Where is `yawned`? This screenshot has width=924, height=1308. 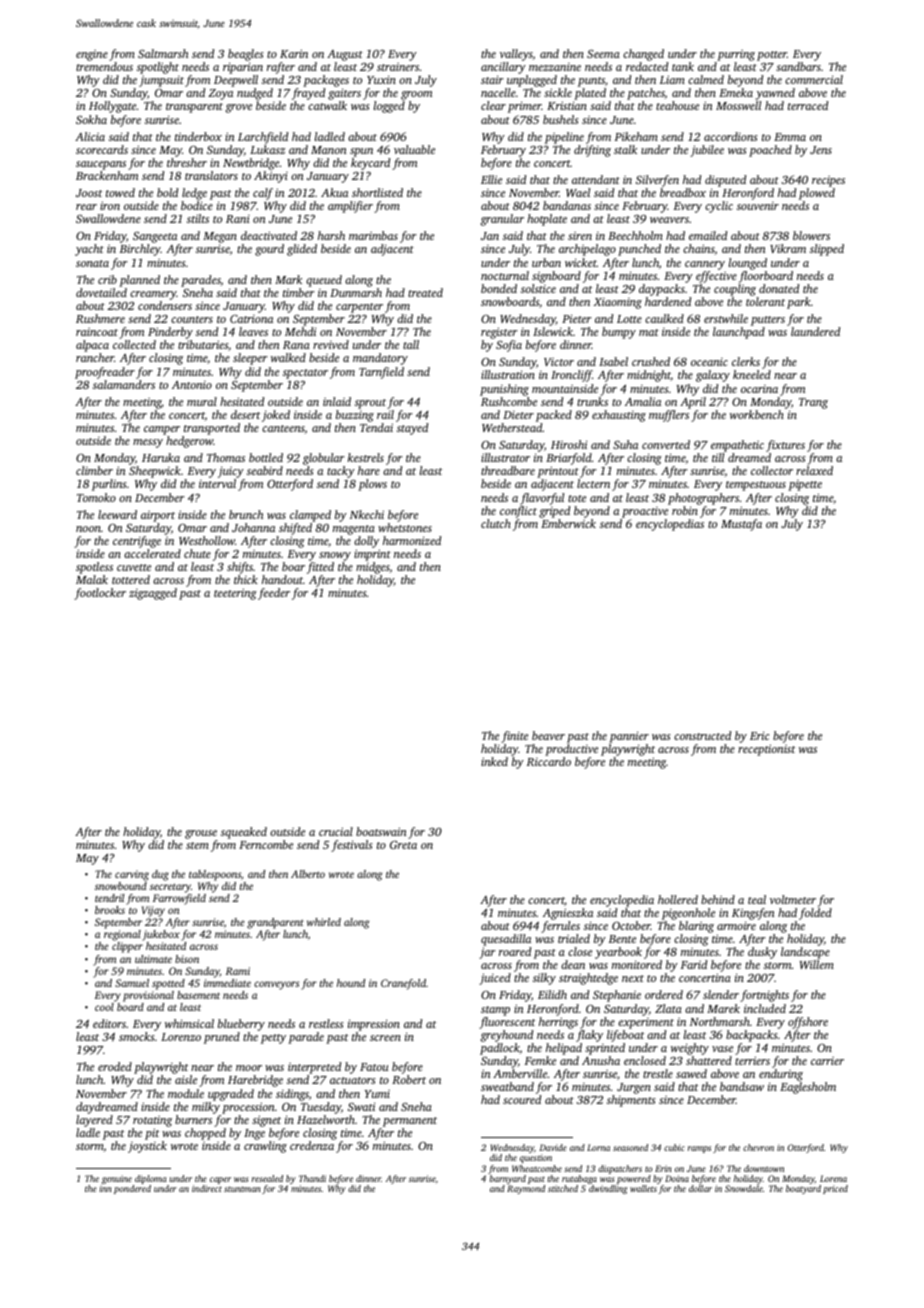
yawned is located at coordinates (775, 94).
